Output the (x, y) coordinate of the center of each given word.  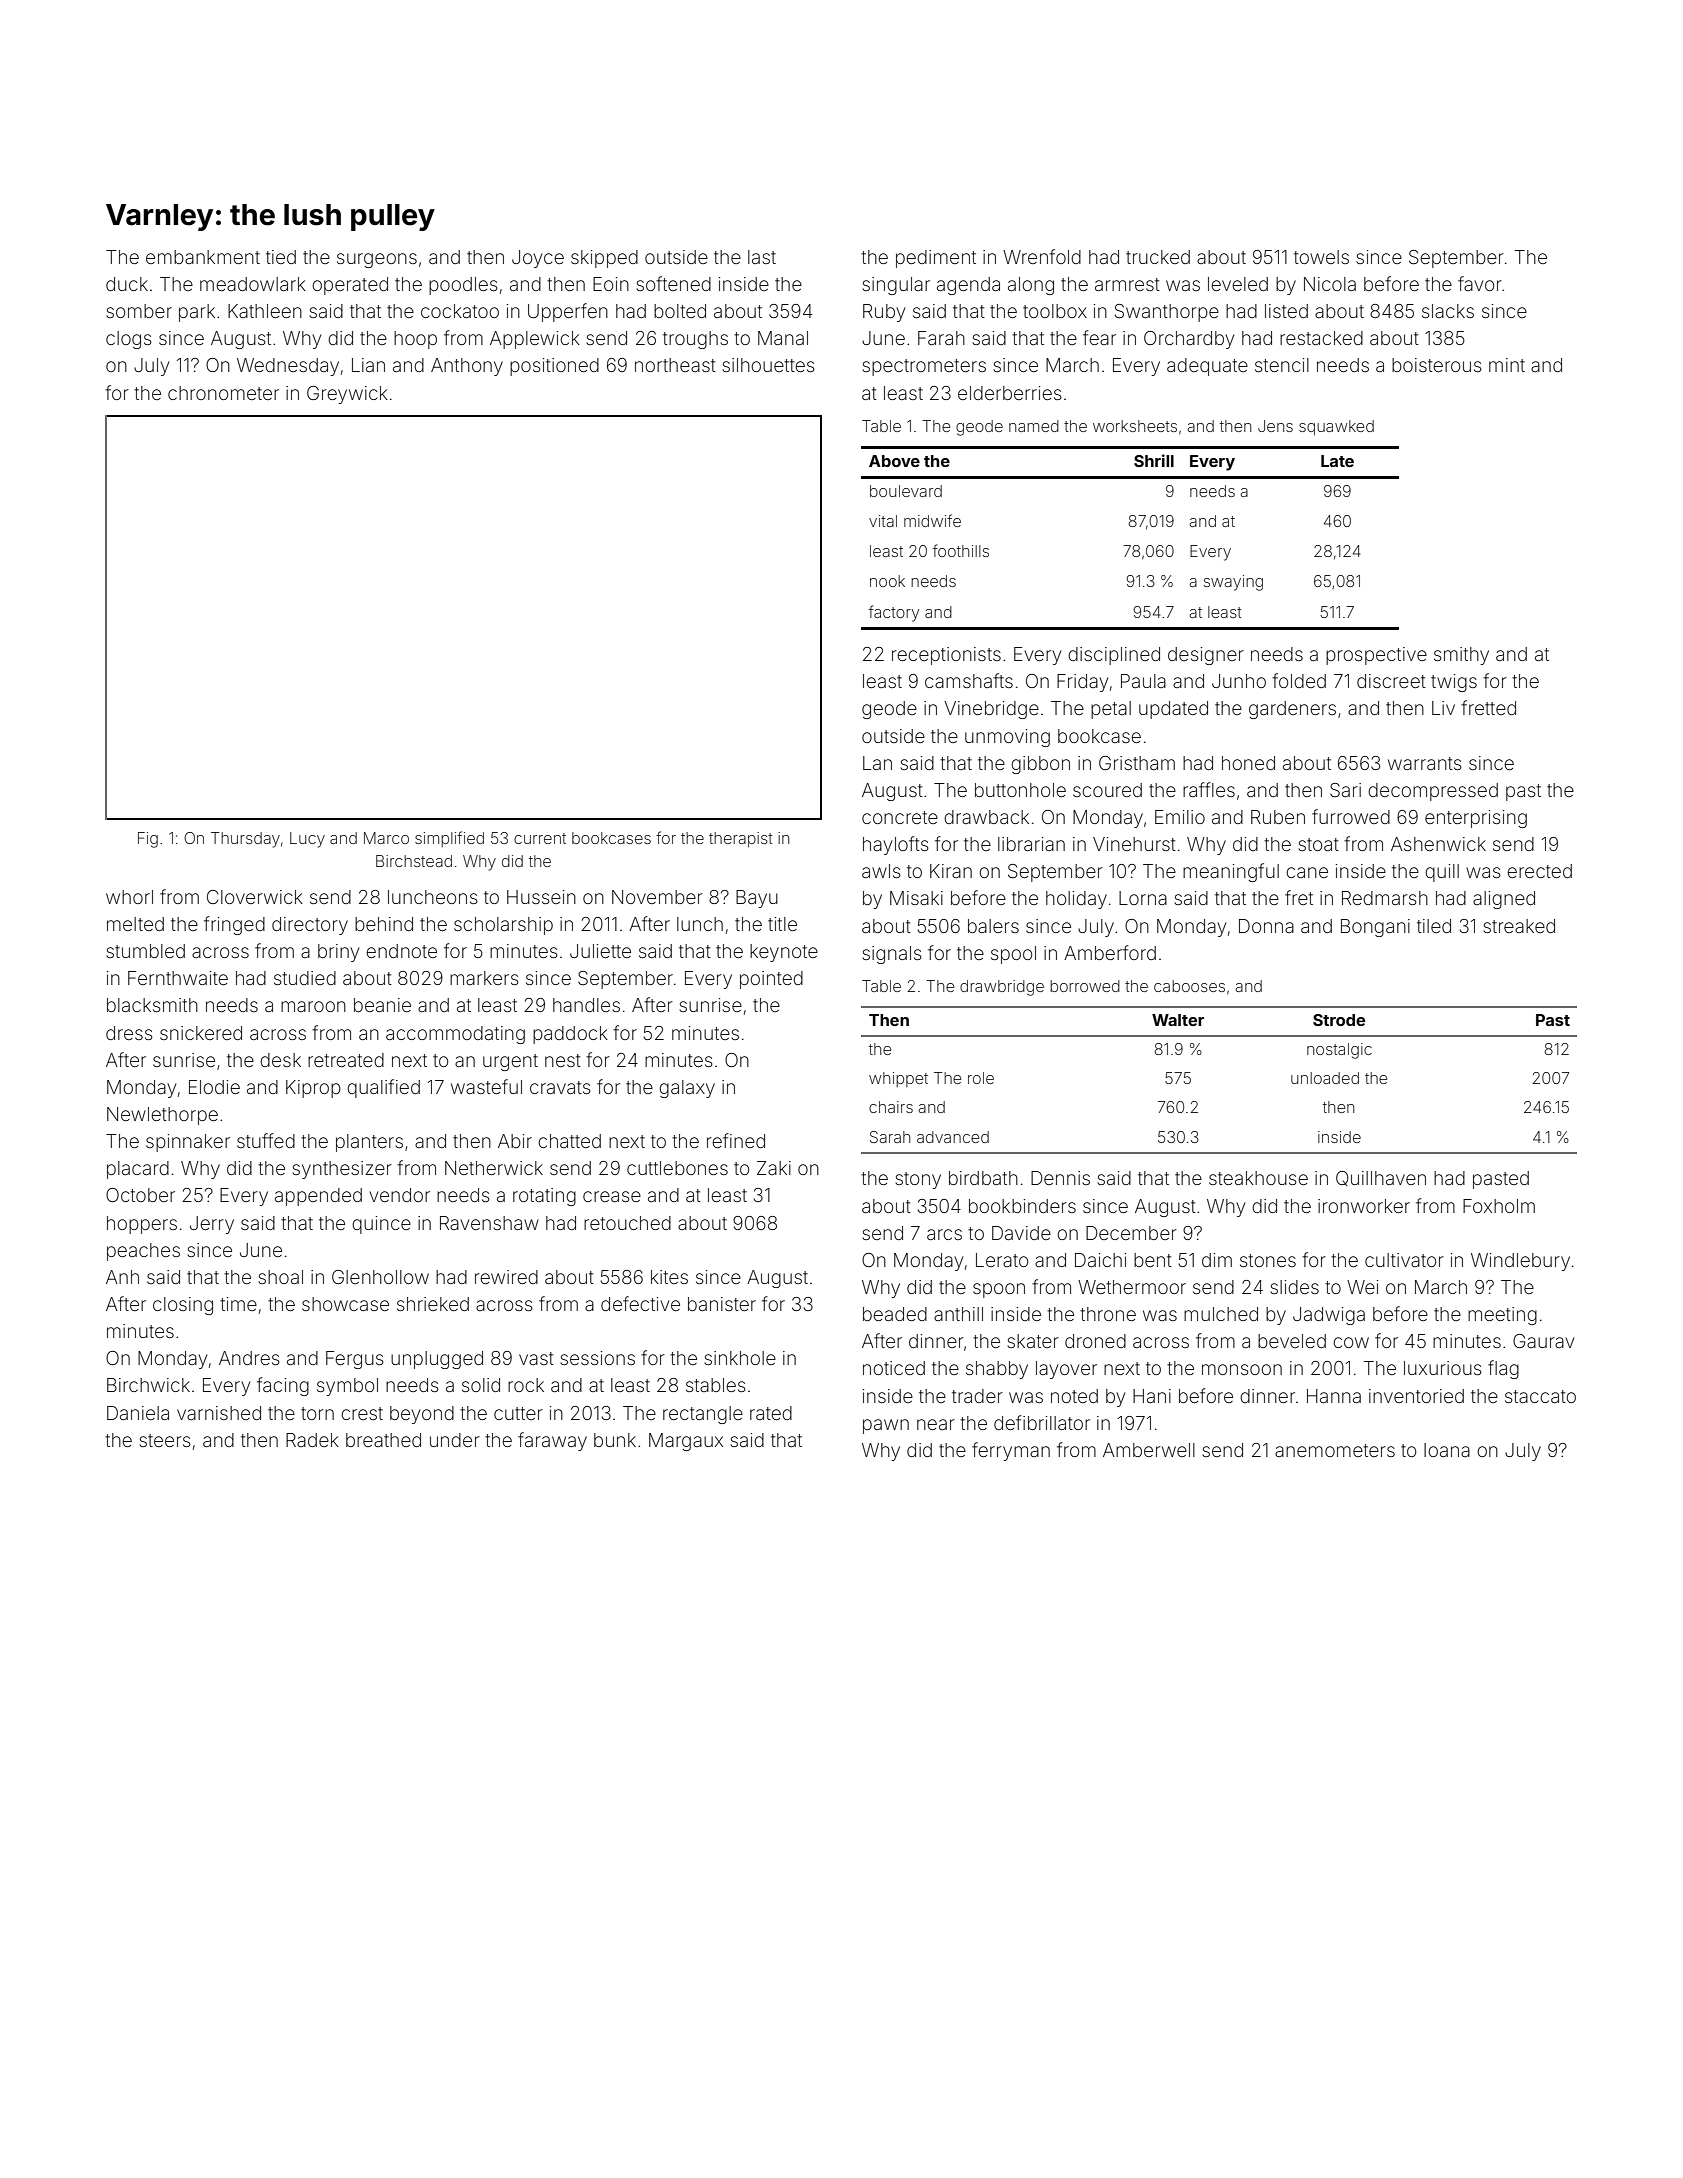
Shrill (1154, 460)
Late (1337, 461)
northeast (675, 365)
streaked (1519, 926)
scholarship (503, 926)
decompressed (1433, 792)
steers (165, 1440)
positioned (554, 367)
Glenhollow (380, 1277)
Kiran (951, 871)
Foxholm (1499, 1206)
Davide (1021, 1233)
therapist (741, 839)
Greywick (347, 395)
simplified (449, 839)
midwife (932, 520)
